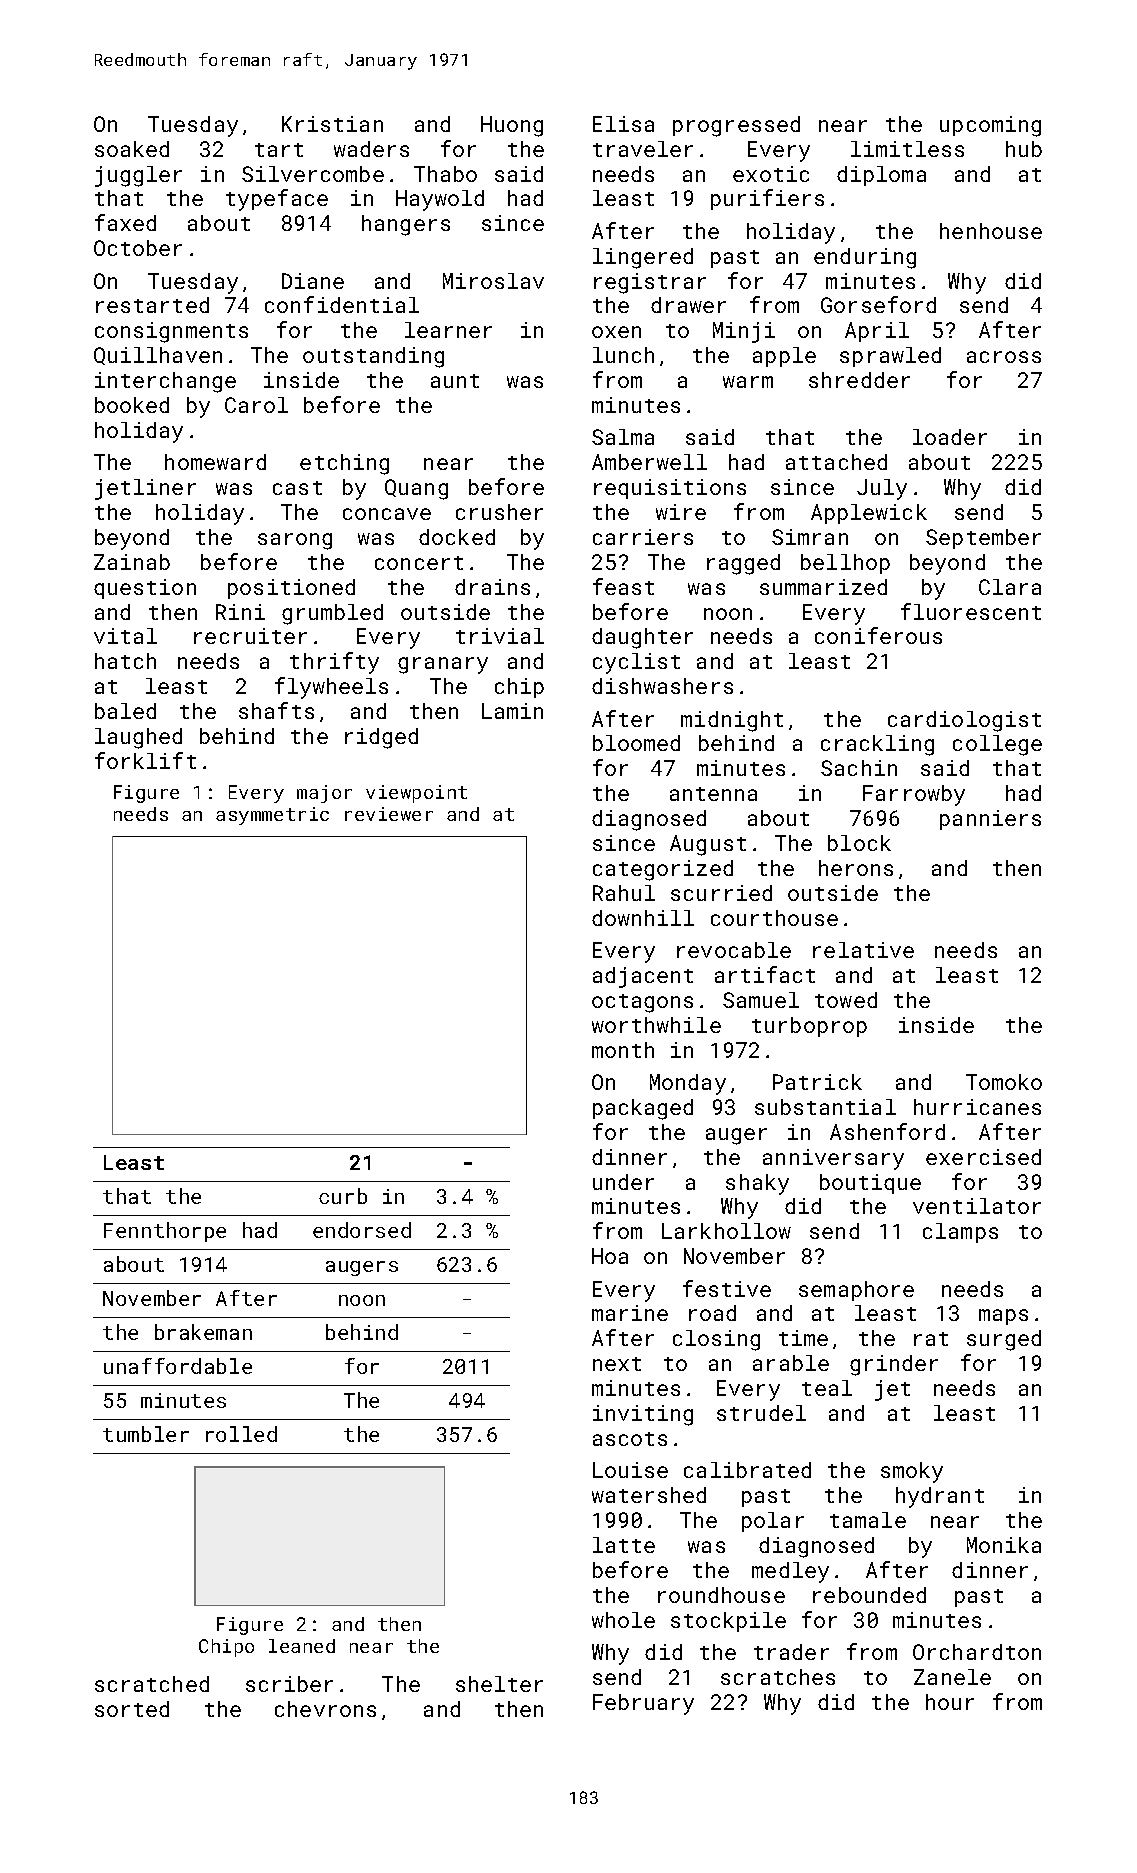 The height and width of the screenshot is (1873, 1137). Describe the element at coordinates (272, 816) in the screenshot. I see `asymmetric` at that location.
